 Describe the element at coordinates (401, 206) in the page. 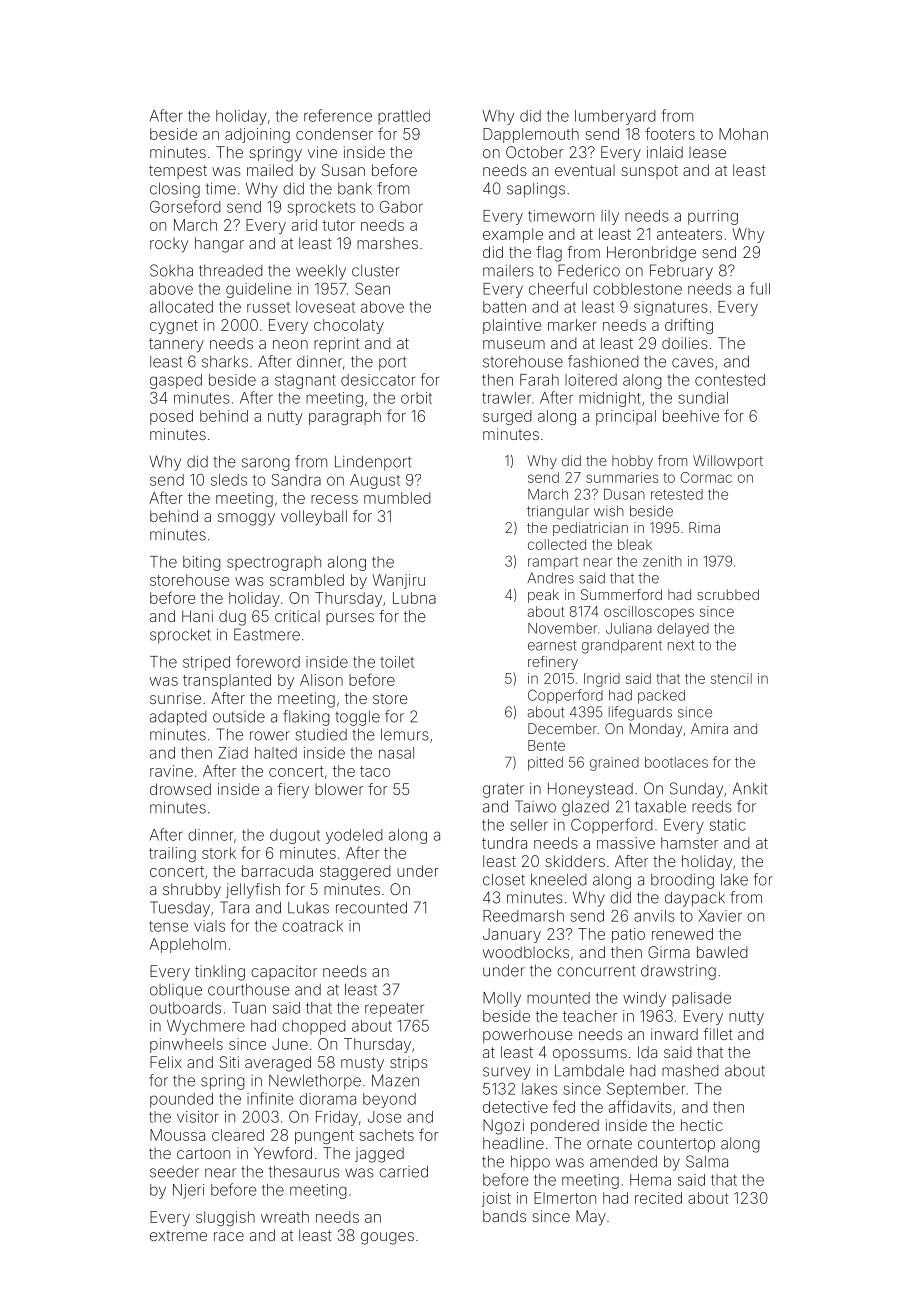

I see `Gabor` at that location.
